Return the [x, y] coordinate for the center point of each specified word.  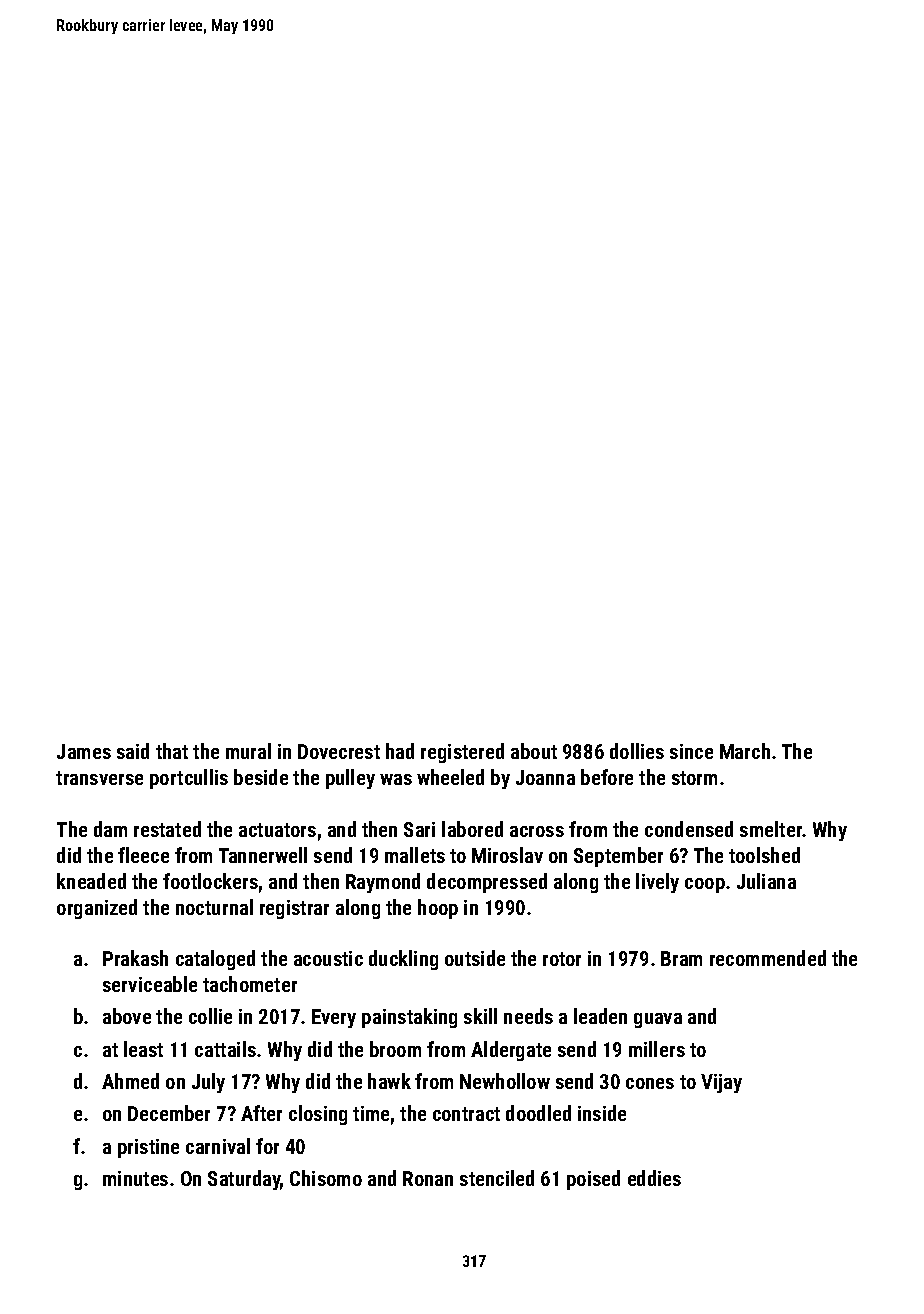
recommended [768, 958]
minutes [135, 1178]
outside [475, 958]
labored [472, 829]
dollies [637, 751]
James [84, 751]
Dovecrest [339, 751]
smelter [771, 829]
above [127, 1016]
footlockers [210, 881]
